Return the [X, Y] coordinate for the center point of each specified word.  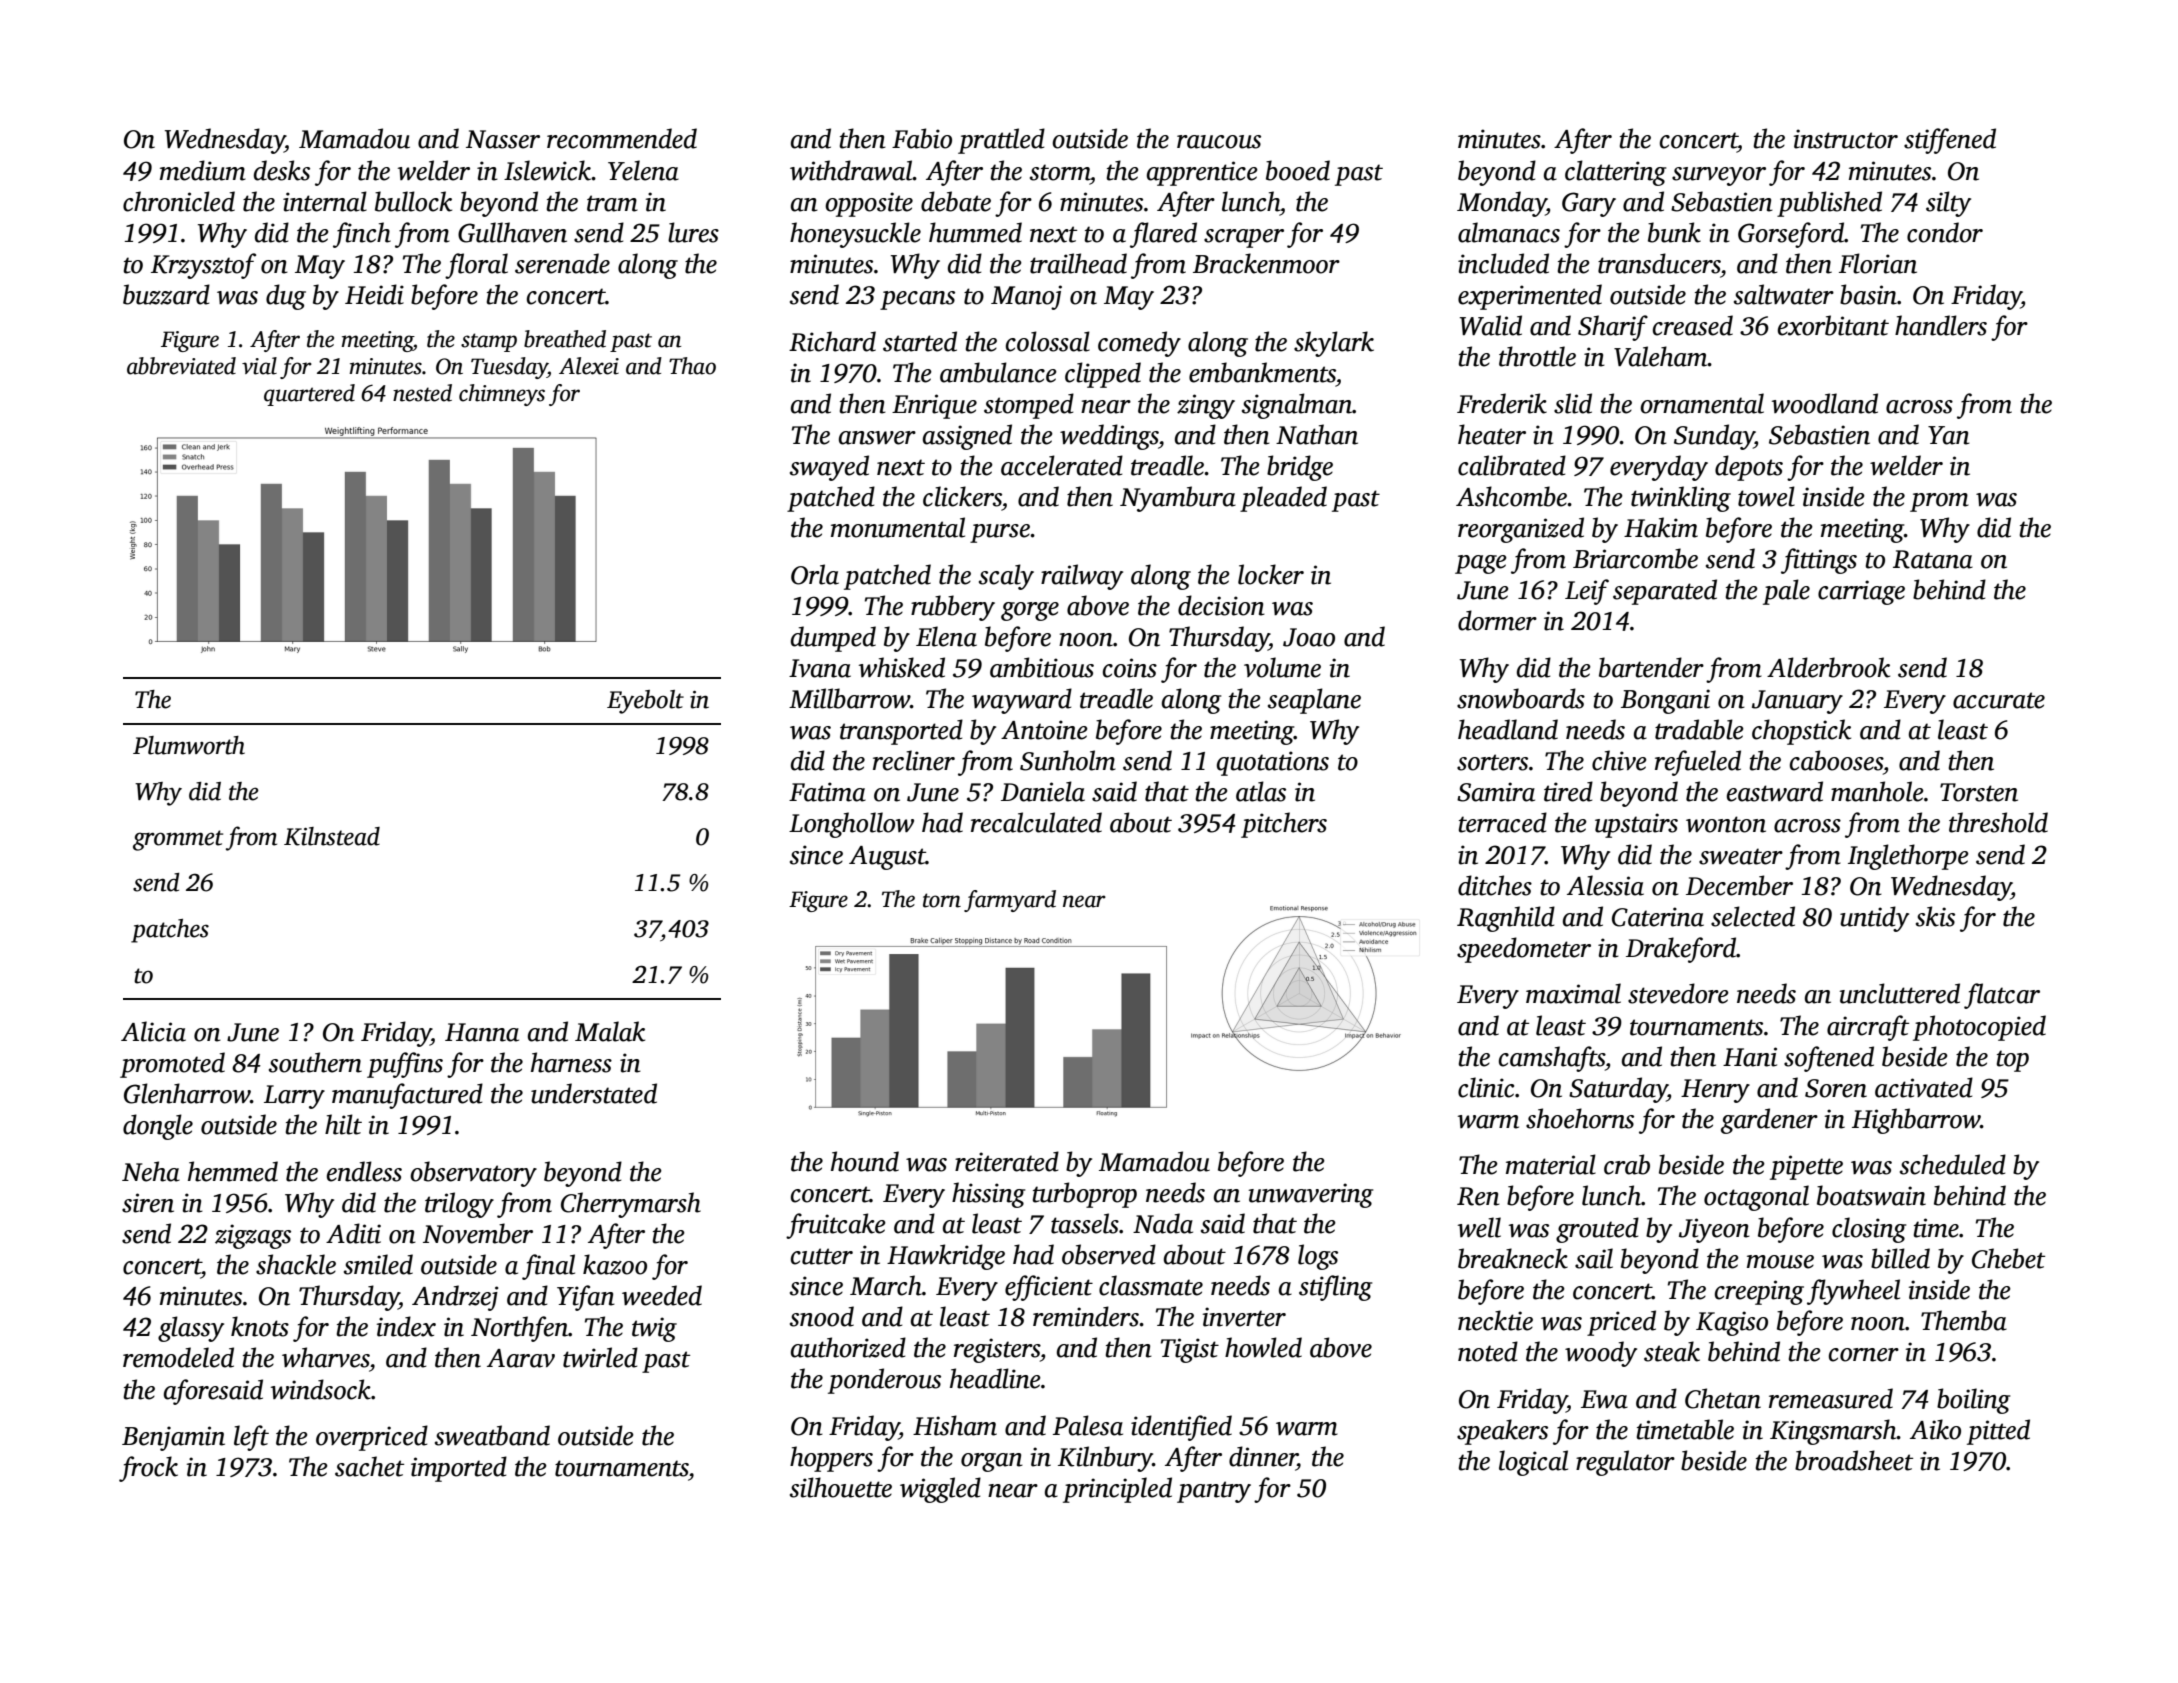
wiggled [940, 1490]
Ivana [820, 668]
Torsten [1979, 792]
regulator [1625, 1463]
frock [148, 1469]
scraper [1244, 238]
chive [1619, 760]
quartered [309, 395]
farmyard [1010, 901]
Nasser [503, 139]
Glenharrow [187, 1093]
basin [1868, 294]
